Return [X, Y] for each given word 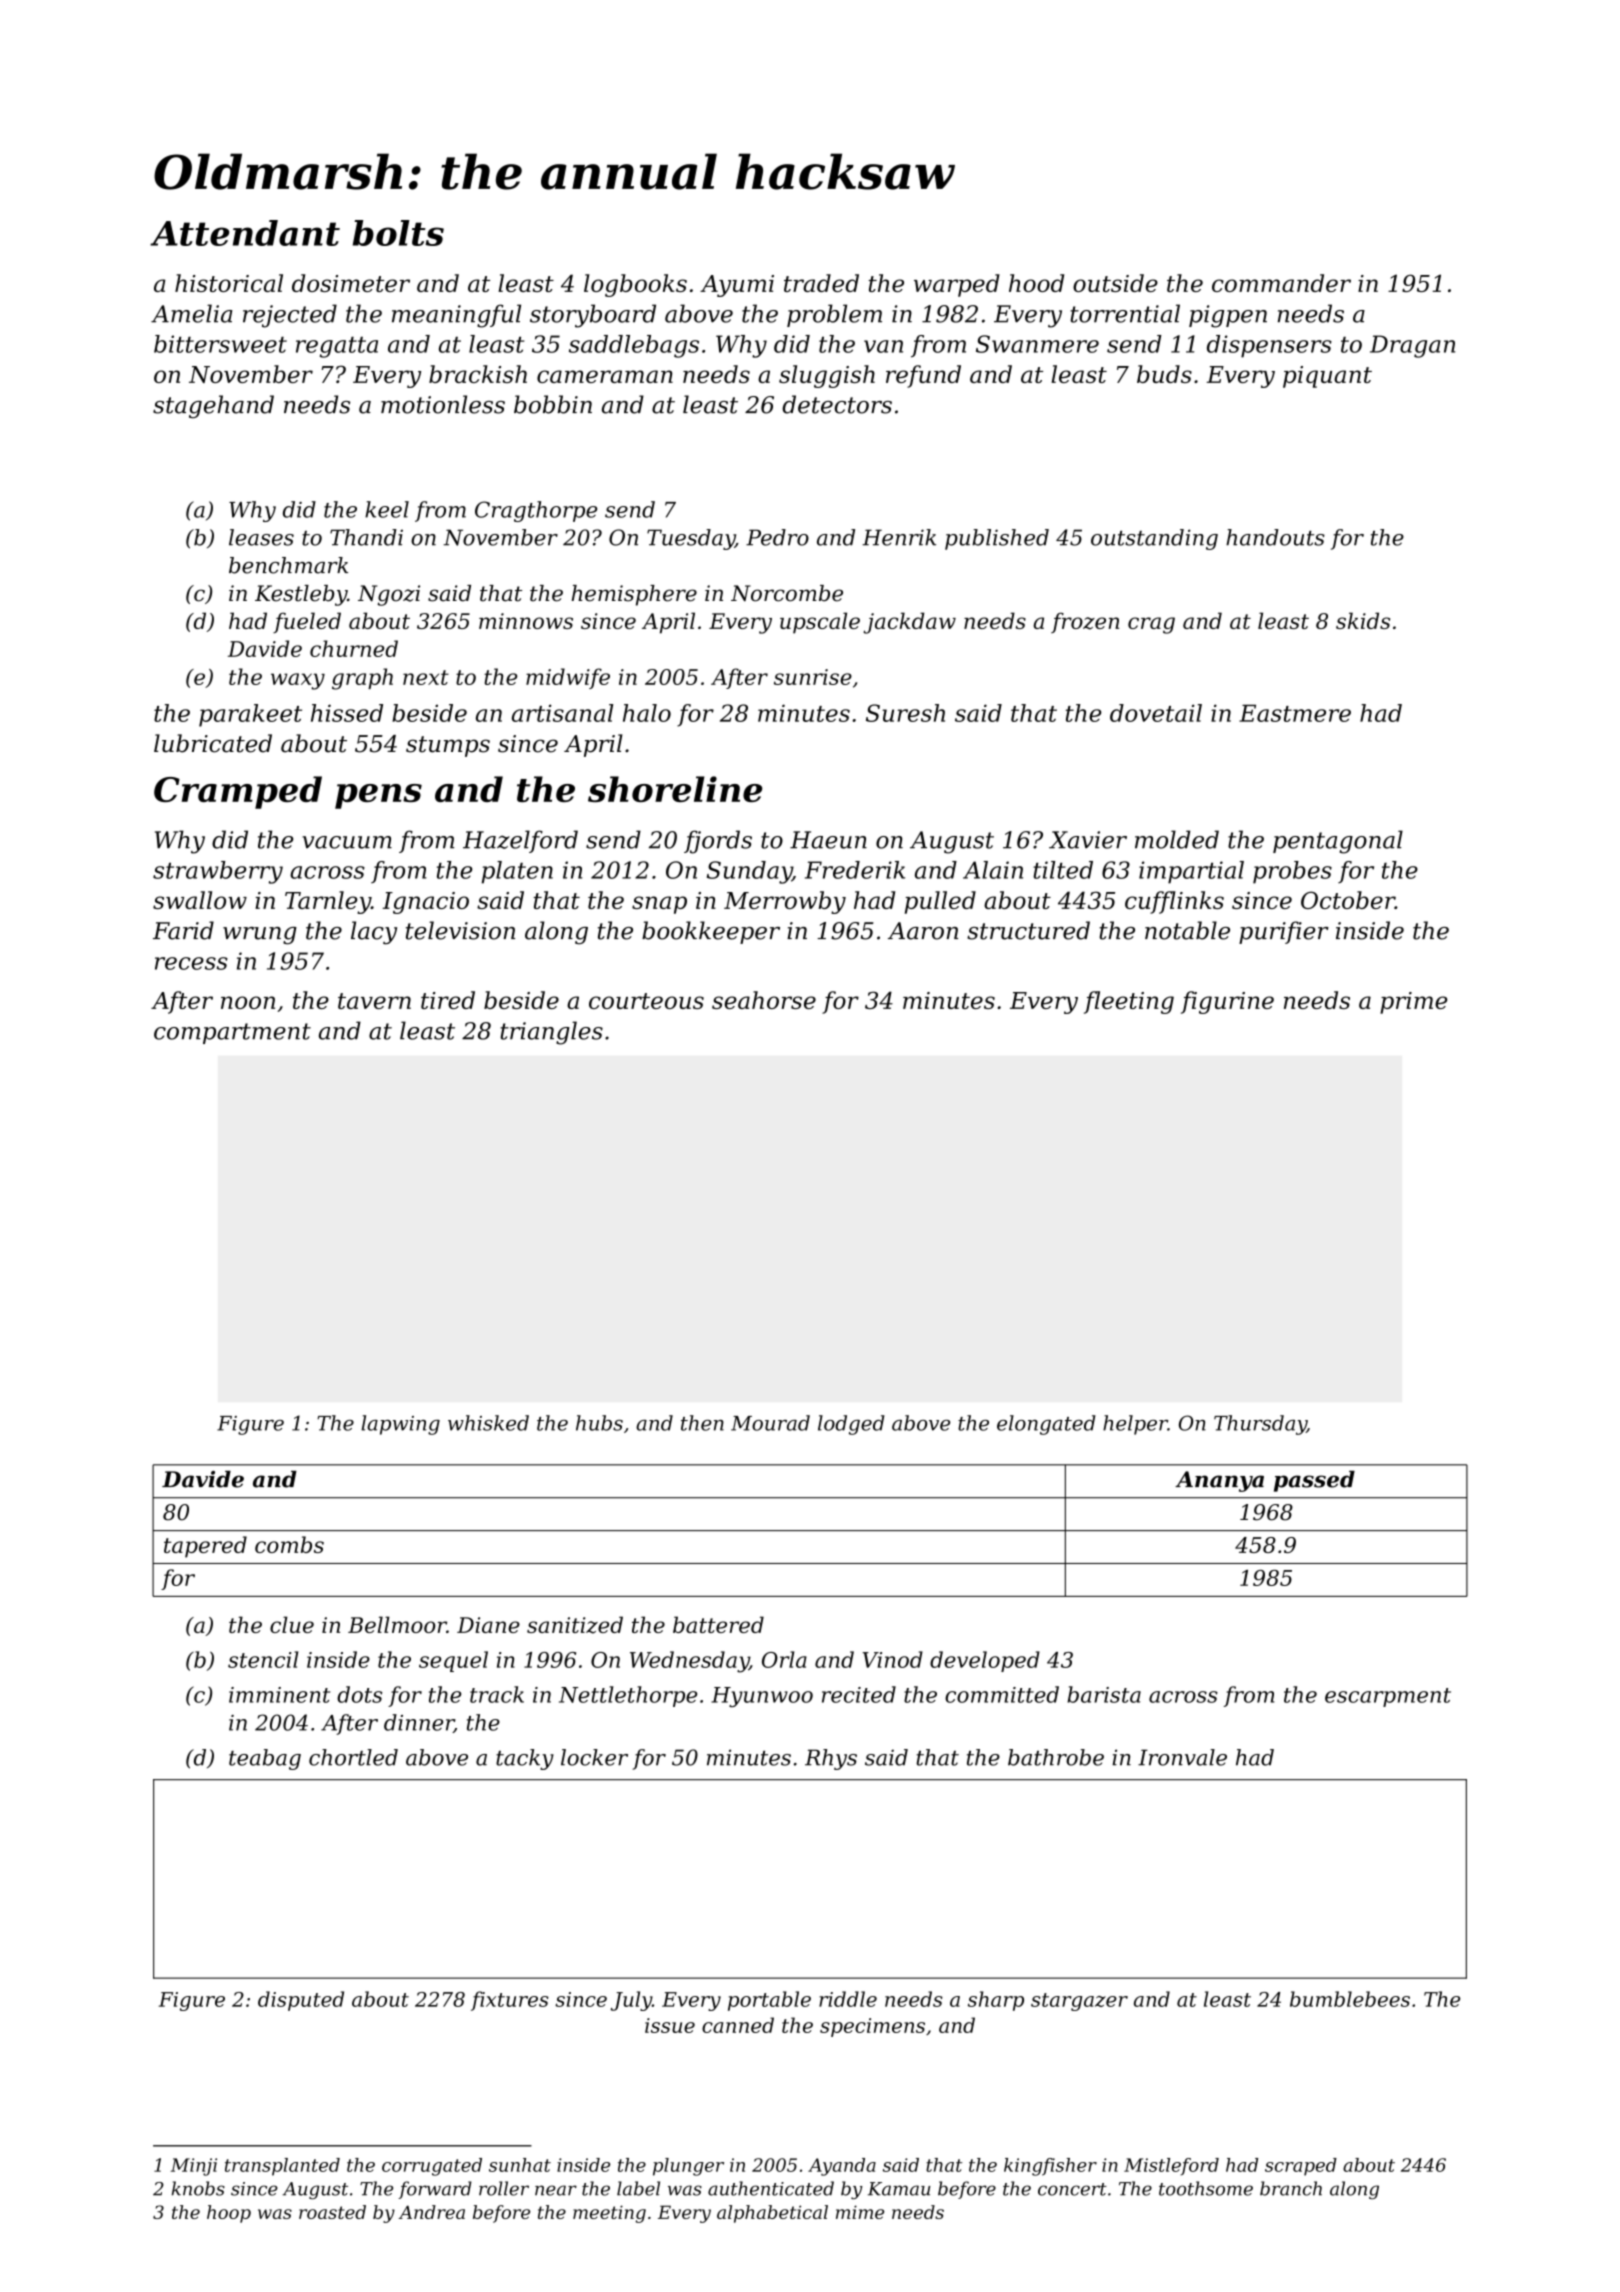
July [631, 2001]
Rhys [831, 1759]
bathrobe [1056, 1757]
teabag [265, 1759]
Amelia [191, 313]
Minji [194, 2167]
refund [923, 376]
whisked [488, 1423]
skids [1363, 620]
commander [1281, 283]
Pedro [777, 537]
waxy [298, 681]
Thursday [1260, 1425]
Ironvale [1182, 1757]
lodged [851, 1425]
